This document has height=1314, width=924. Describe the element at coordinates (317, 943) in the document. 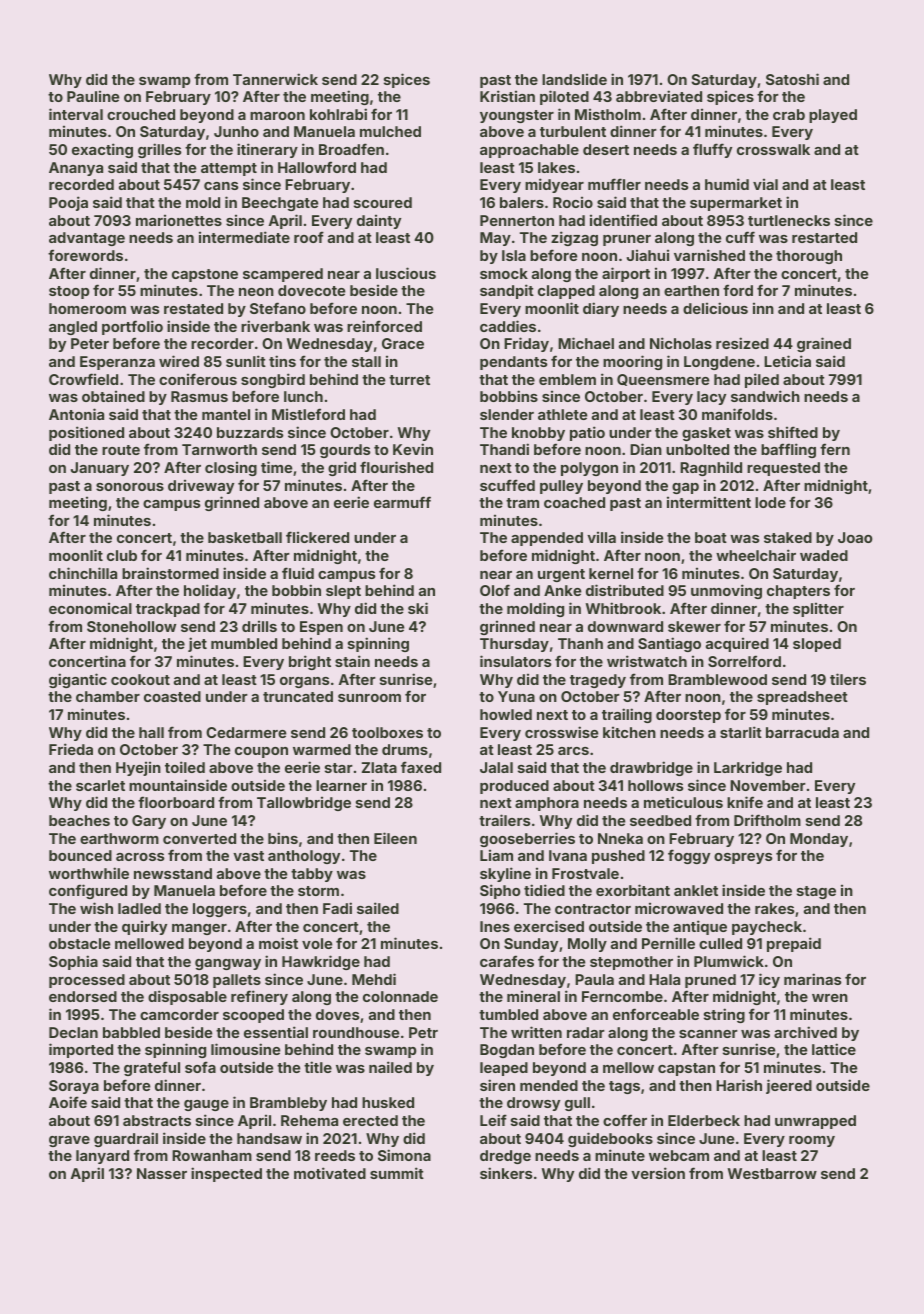

I see `vole` at that location.
